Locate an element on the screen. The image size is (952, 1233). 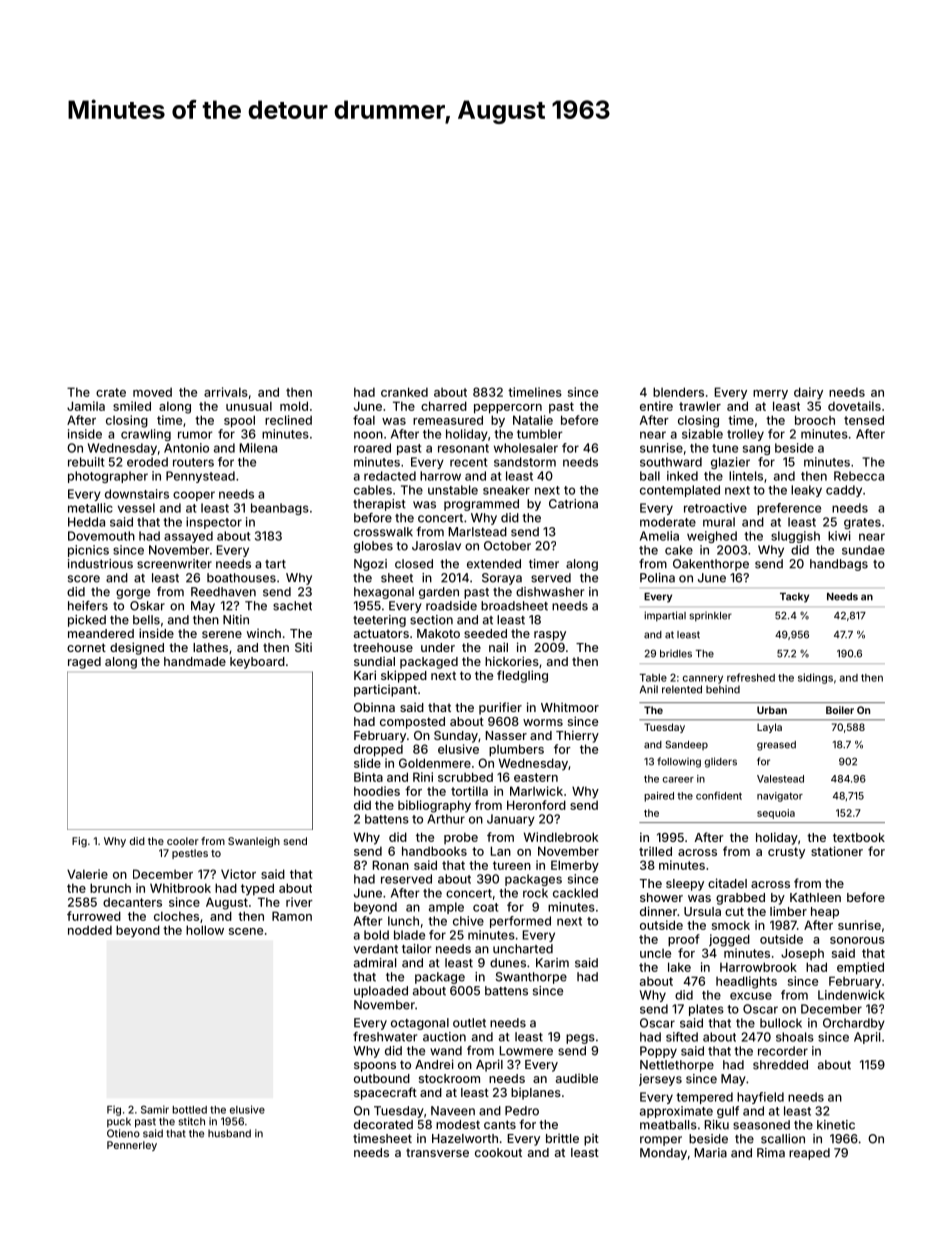
spoons is located at coordinates (375, 1067).
